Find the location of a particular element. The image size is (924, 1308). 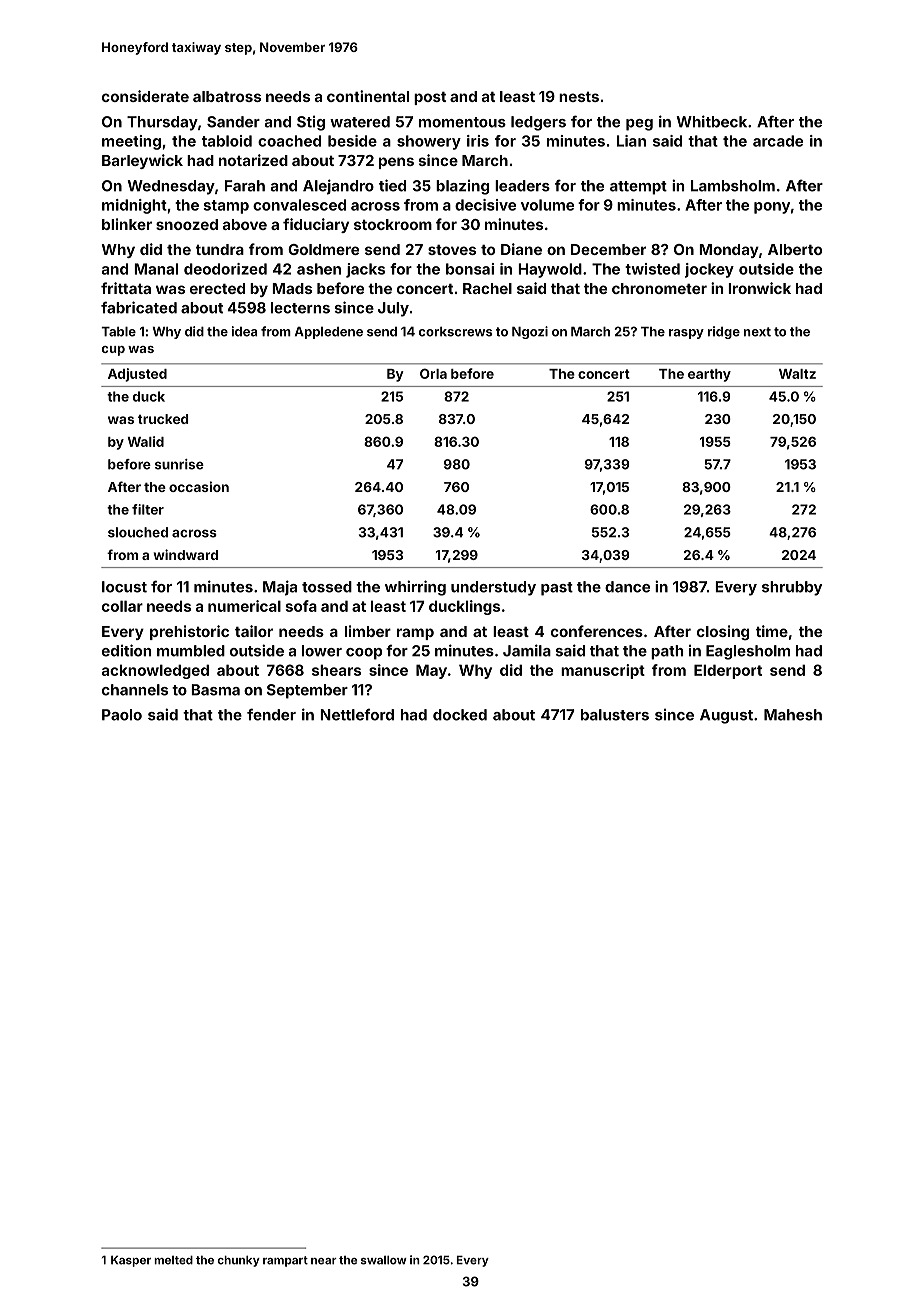

Manal is located at coordinates (156, 269).
